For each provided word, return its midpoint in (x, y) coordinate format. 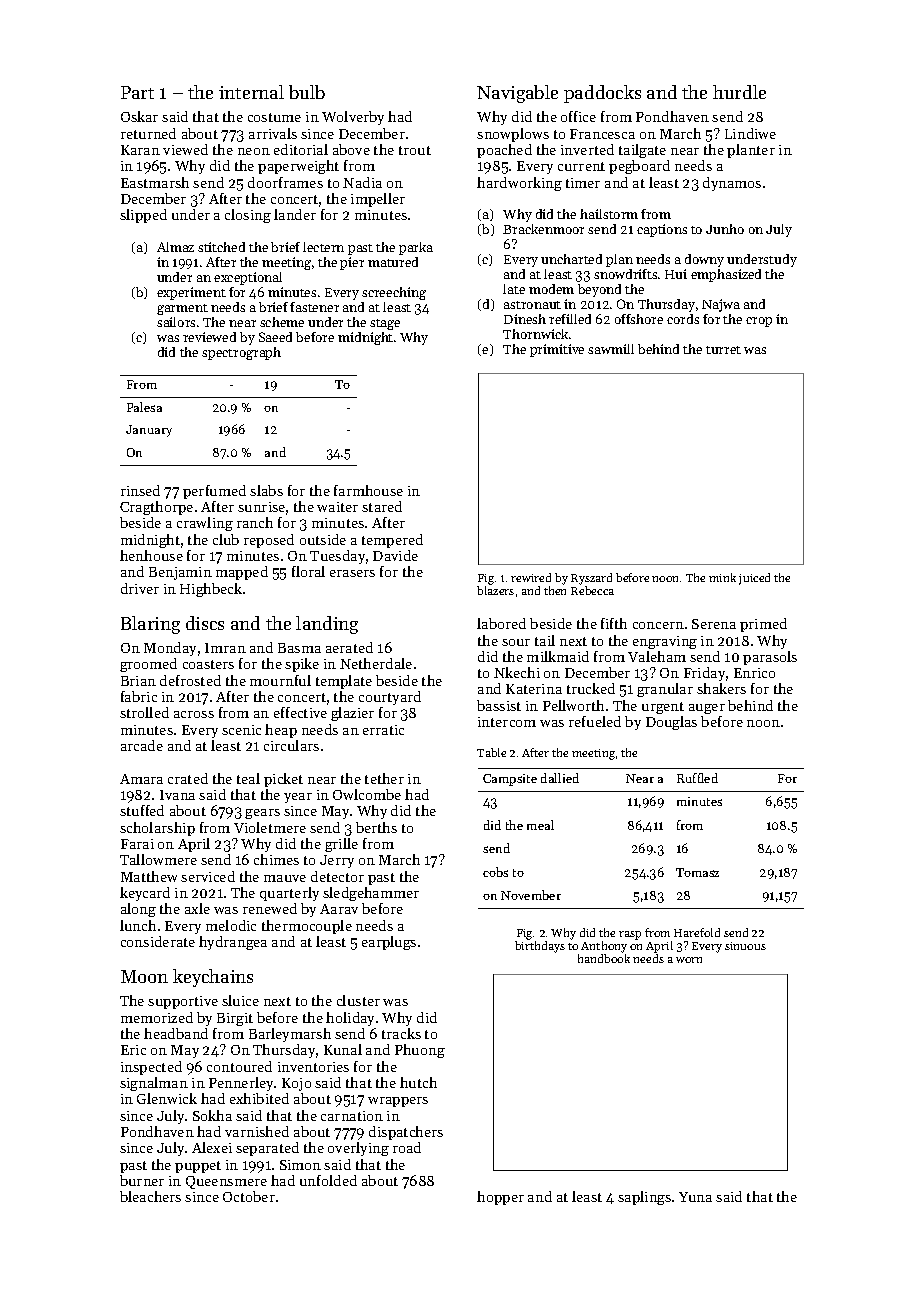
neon (254, 151)
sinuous (745, 946)
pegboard (639, 167)
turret (723, 350)
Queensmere (226, 1182)
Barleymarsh (290, 1035)
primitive (557, 350)
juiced (754, 579)
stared (382, 506)
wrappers (398, 1102)
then (555, 590)
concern (658, 625)
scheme (282, 322)
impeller (378, 200)
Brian (138, 681)
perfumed (214, 492)
